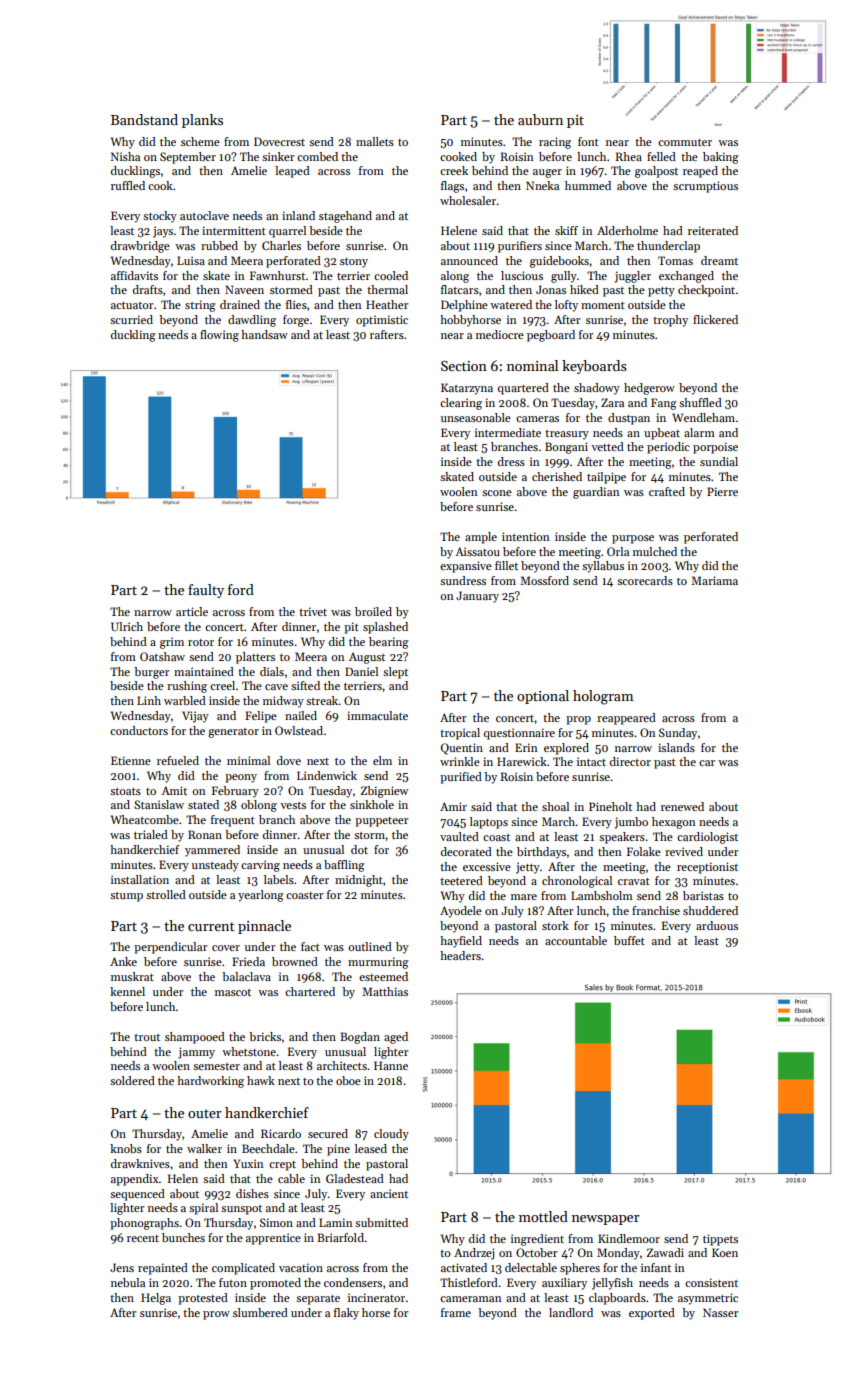 Image resolution: width=849 pixels, height=1400 pixels. Describe the element at coordinates (481, 538) in the screenshot. I see `ample` at that location.
